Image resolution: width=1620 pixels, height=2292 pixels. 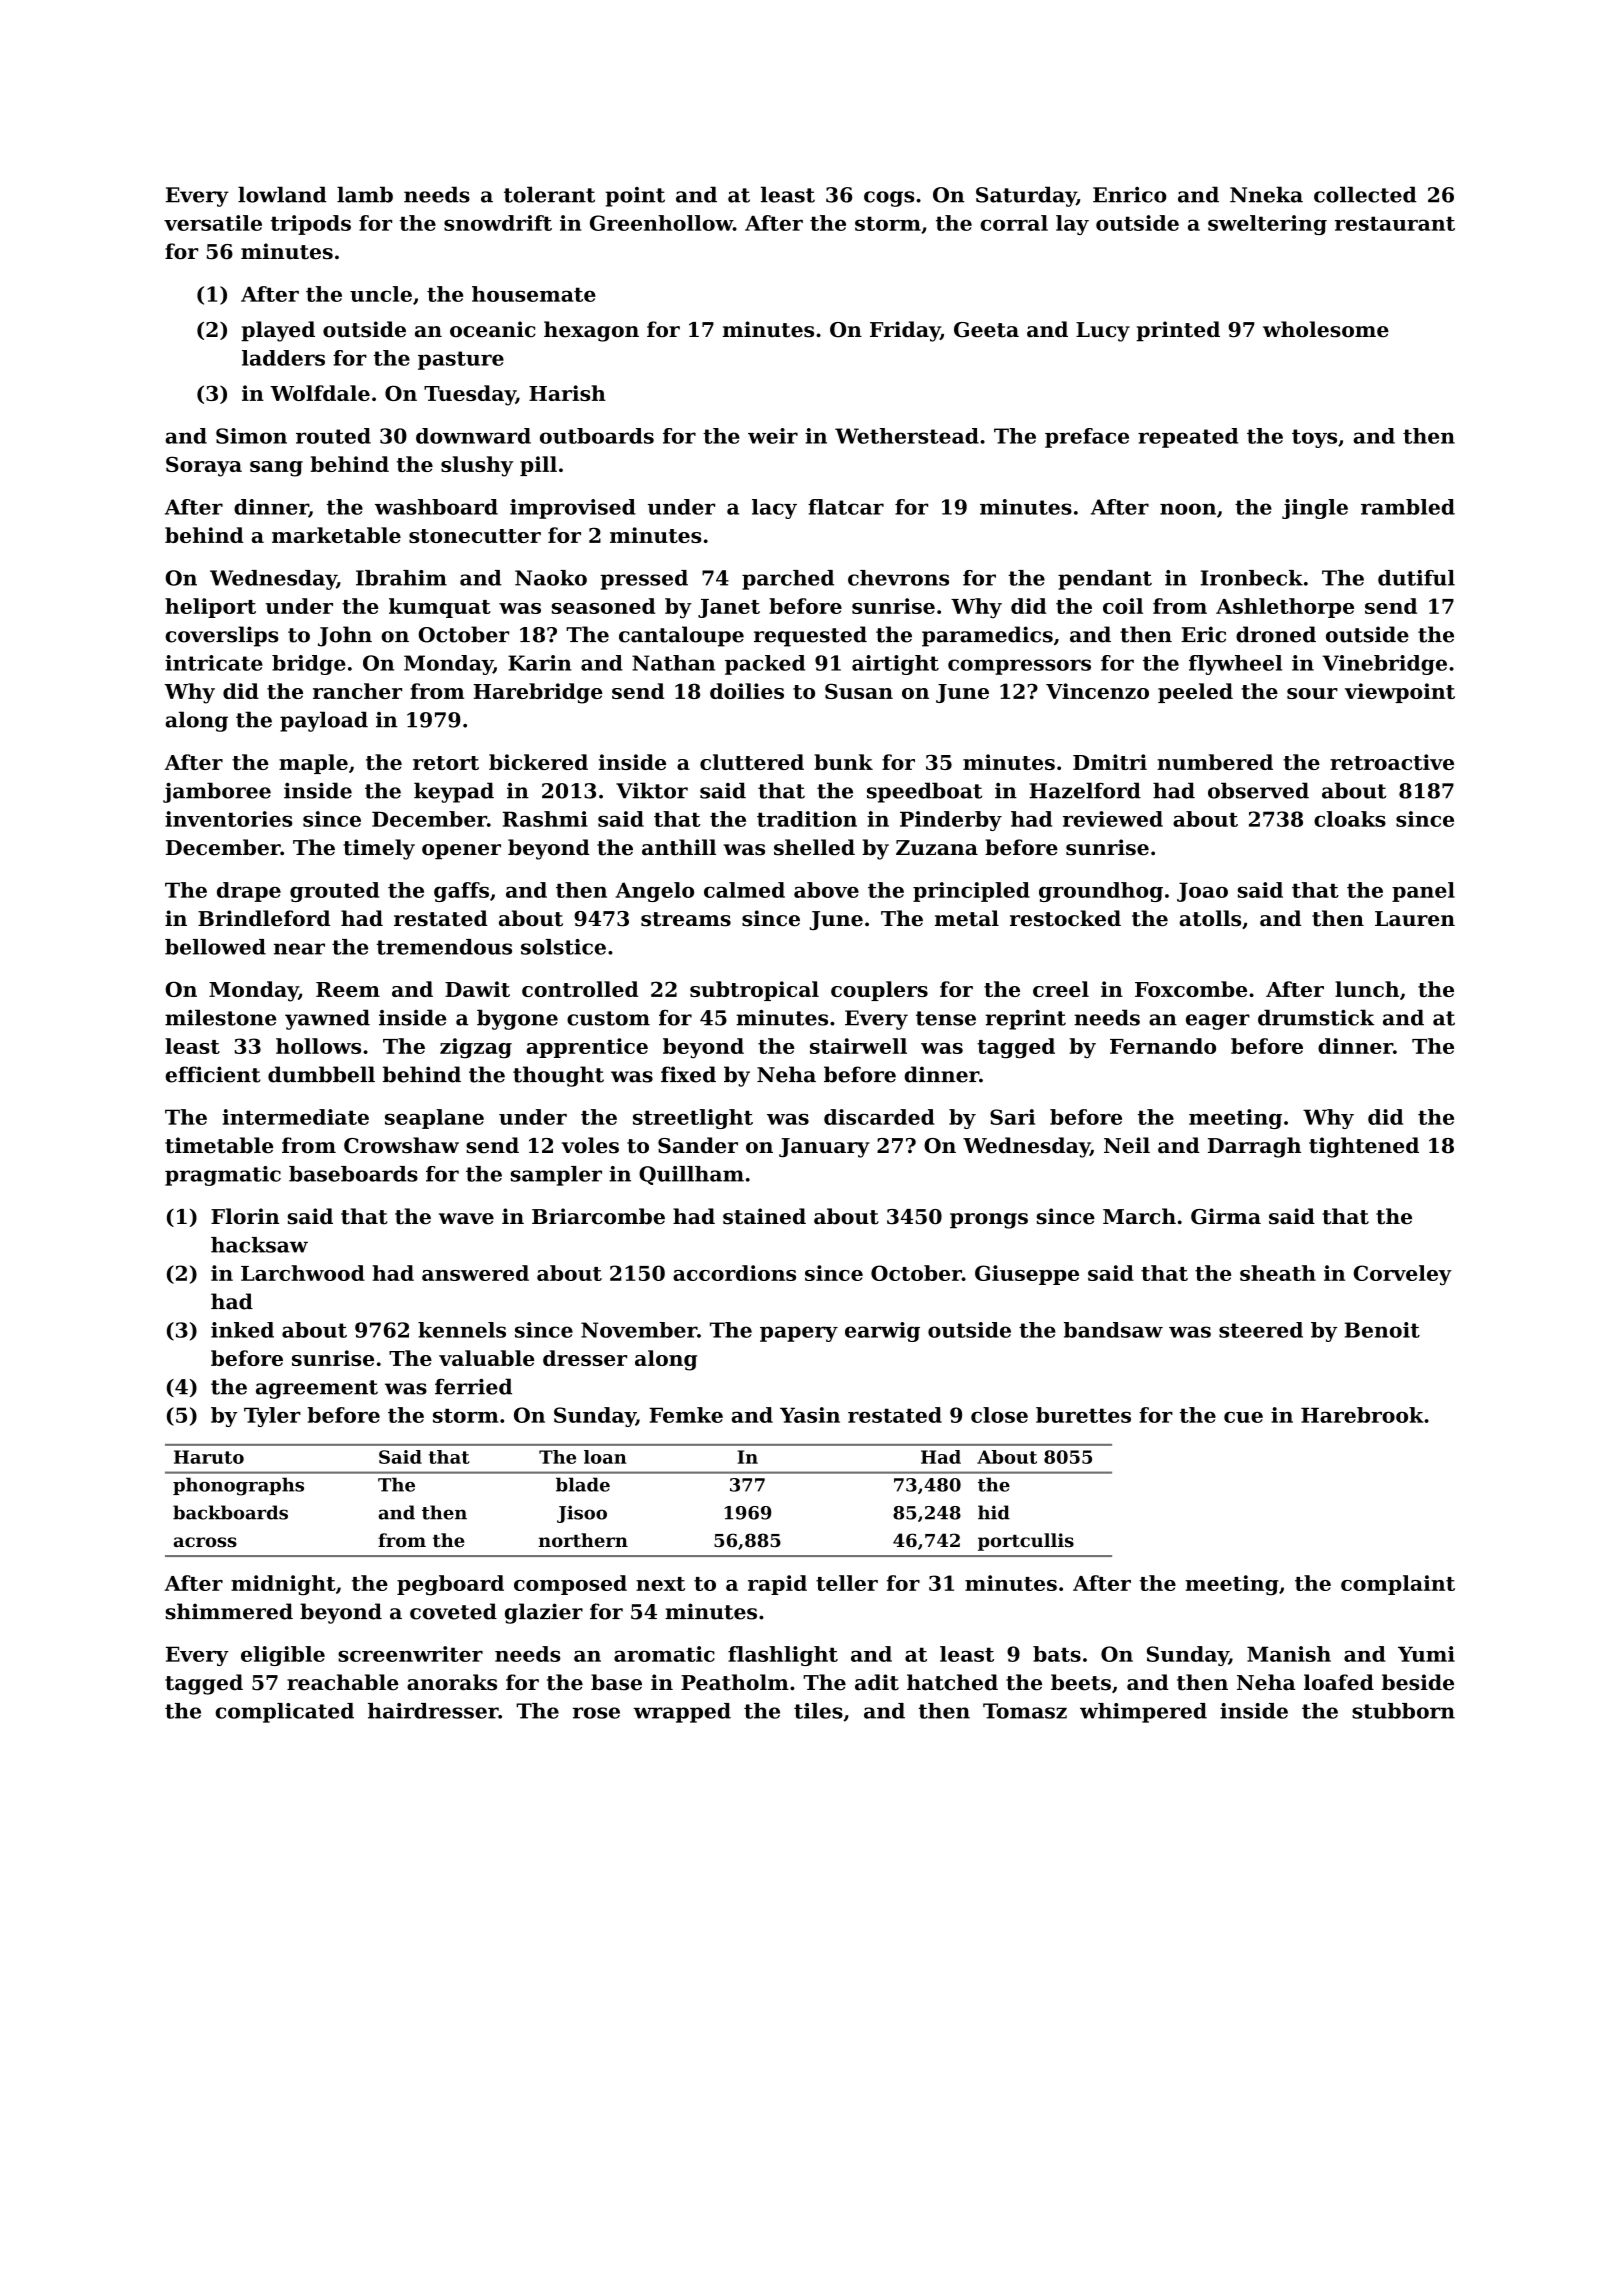 I want to click on collected, so click(x=1365, y=194).
